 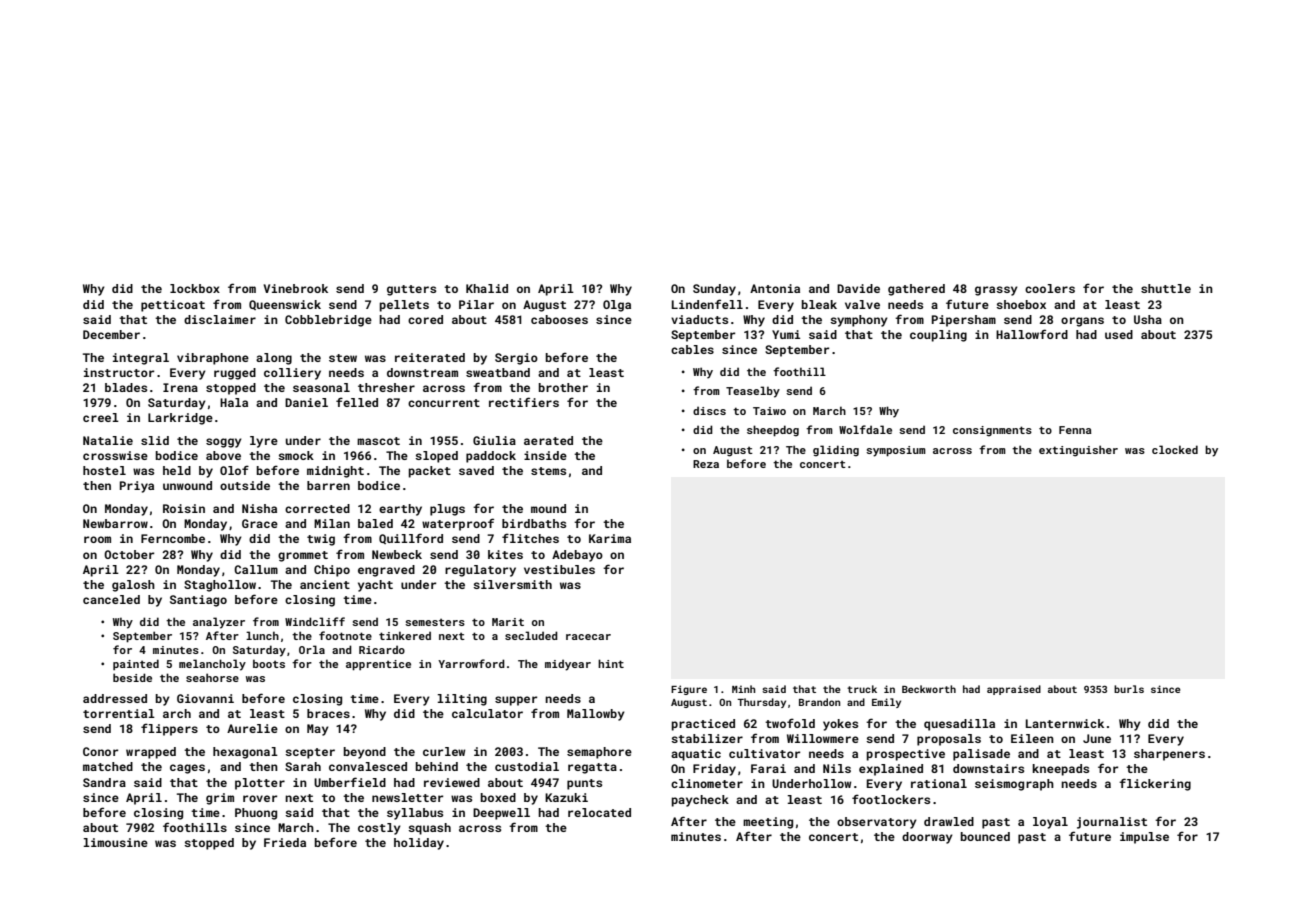 What do you see at coordinates (119, 713) in the screenshot?
I see `torrential` at bounding box center [119, 713].
